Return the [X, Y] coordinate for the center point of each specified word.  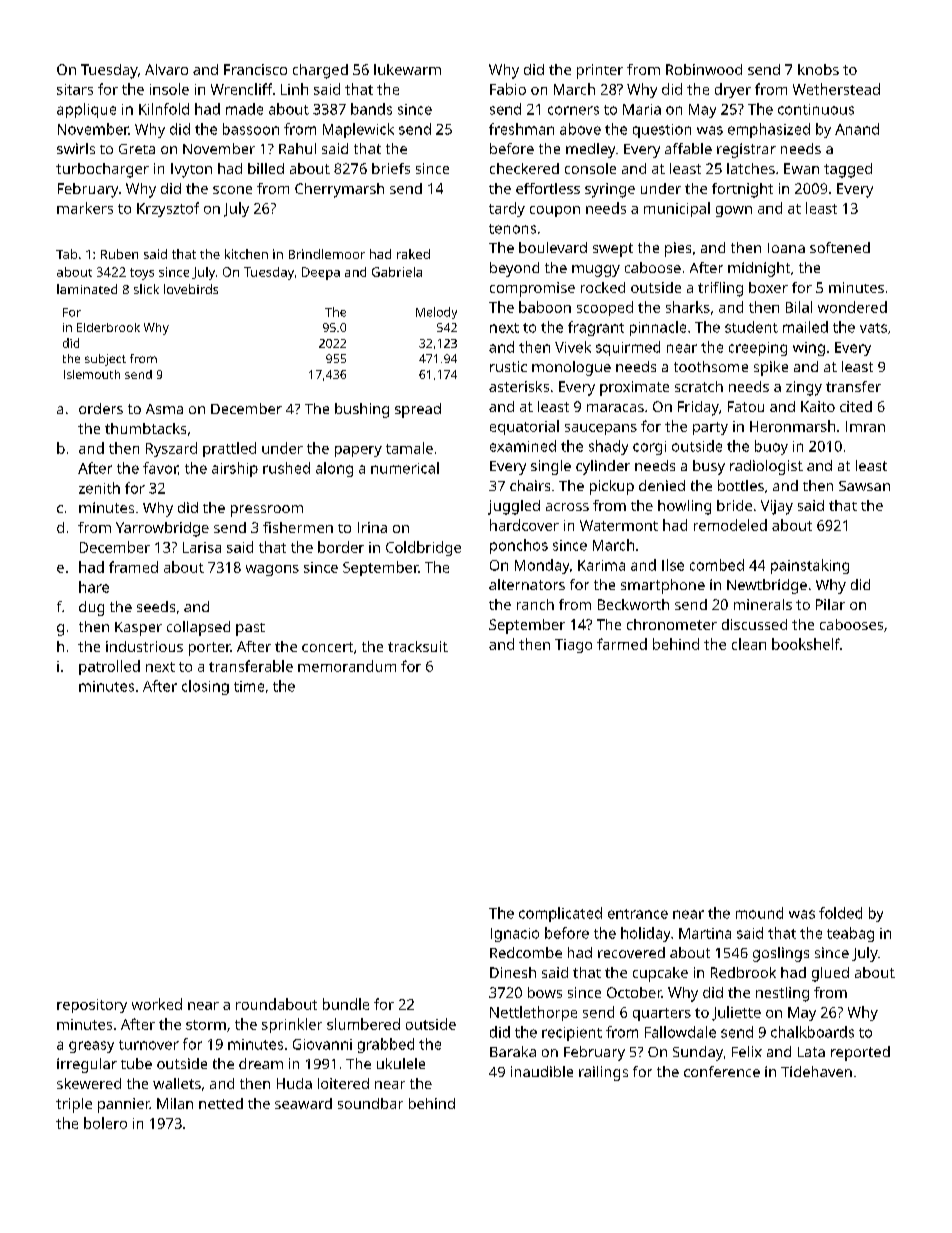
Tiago [573, 646]
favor [160, 468]
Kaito [818, 406]
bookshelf [806, 644]
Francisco [255, 69]
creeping [758, 349]
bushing [362, 410]
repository [92, 1006]
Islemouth [92, 374]
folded [840, 913]
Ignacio [515, 935]
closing [205, 687]
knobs [818, 69]
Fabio [508, 89]
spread [418, 410]
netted [221, 1103]
